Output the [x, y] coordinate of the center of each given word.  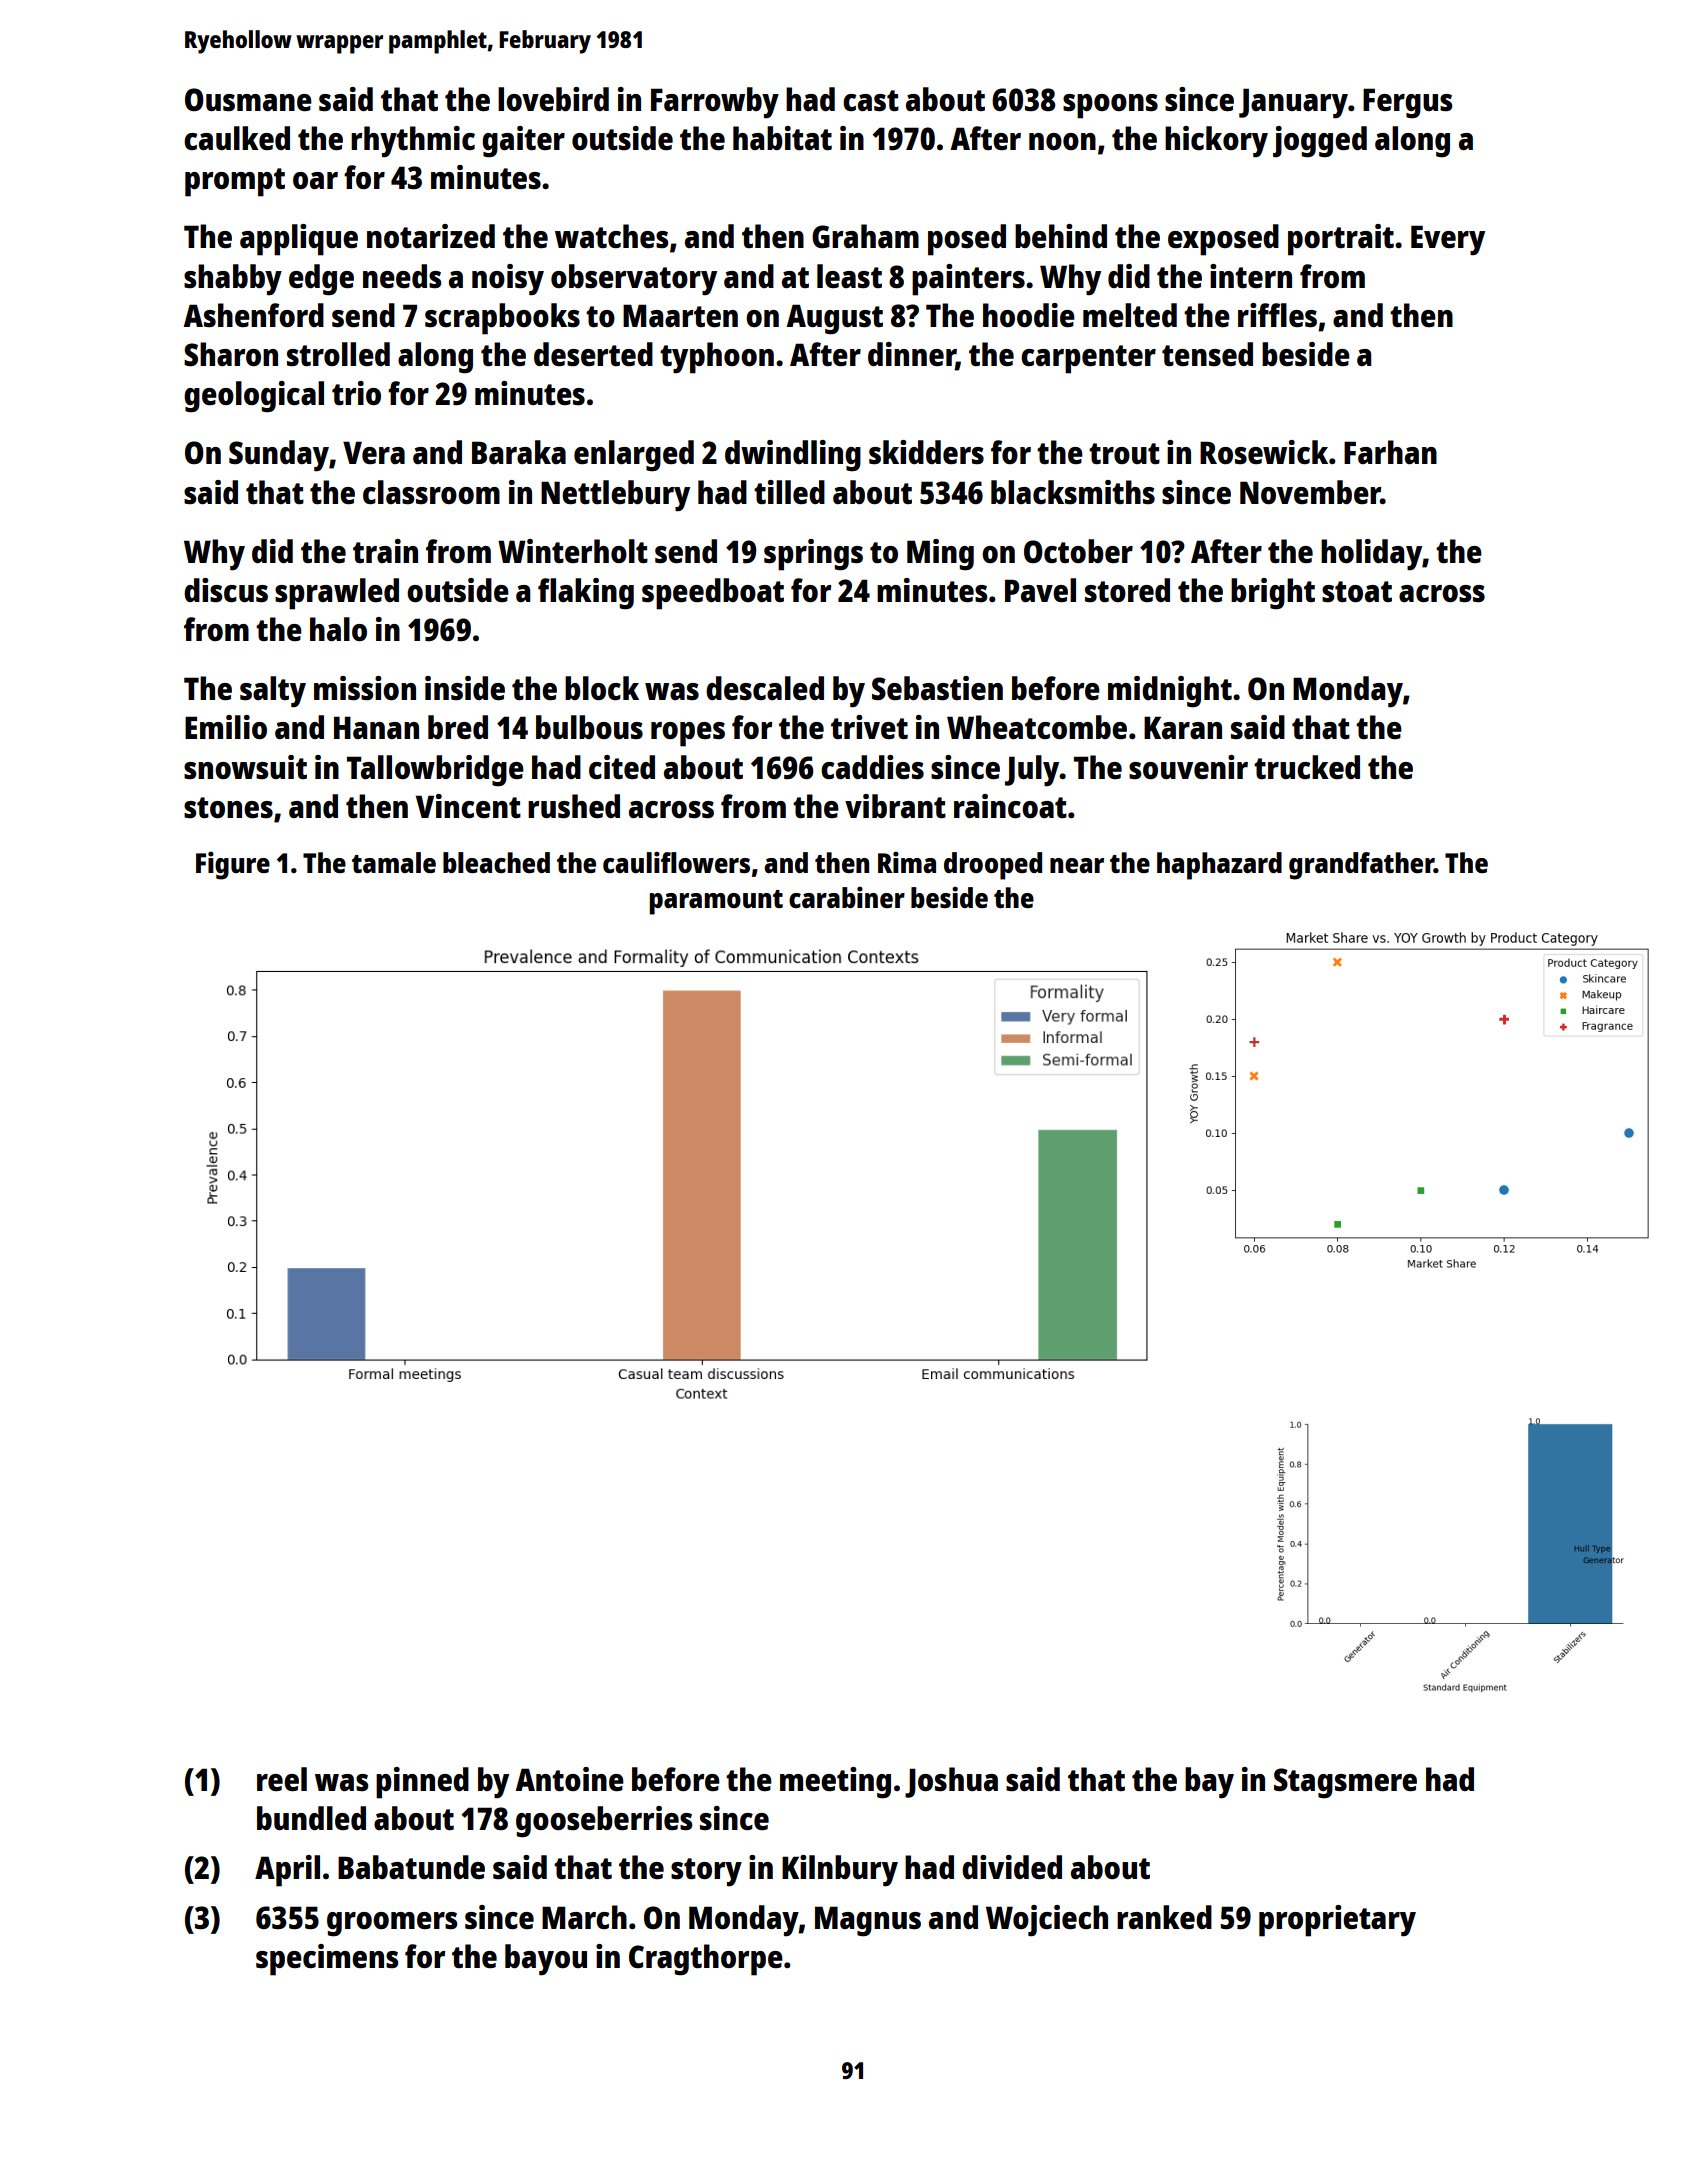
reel [282, 1779]
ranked [1164, 1917]
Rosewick [1264, 452]
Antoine [569, 1779]
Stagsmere [1345, 1783]
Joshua [951, 1782]
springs [813, 555]
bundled [311, 1818]
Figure [233, 865]
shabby [233, 280]
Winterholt [573, 551]
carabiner [847, 897]
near [1077, 865]
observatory [634, 280]
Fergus [1407, 103]
